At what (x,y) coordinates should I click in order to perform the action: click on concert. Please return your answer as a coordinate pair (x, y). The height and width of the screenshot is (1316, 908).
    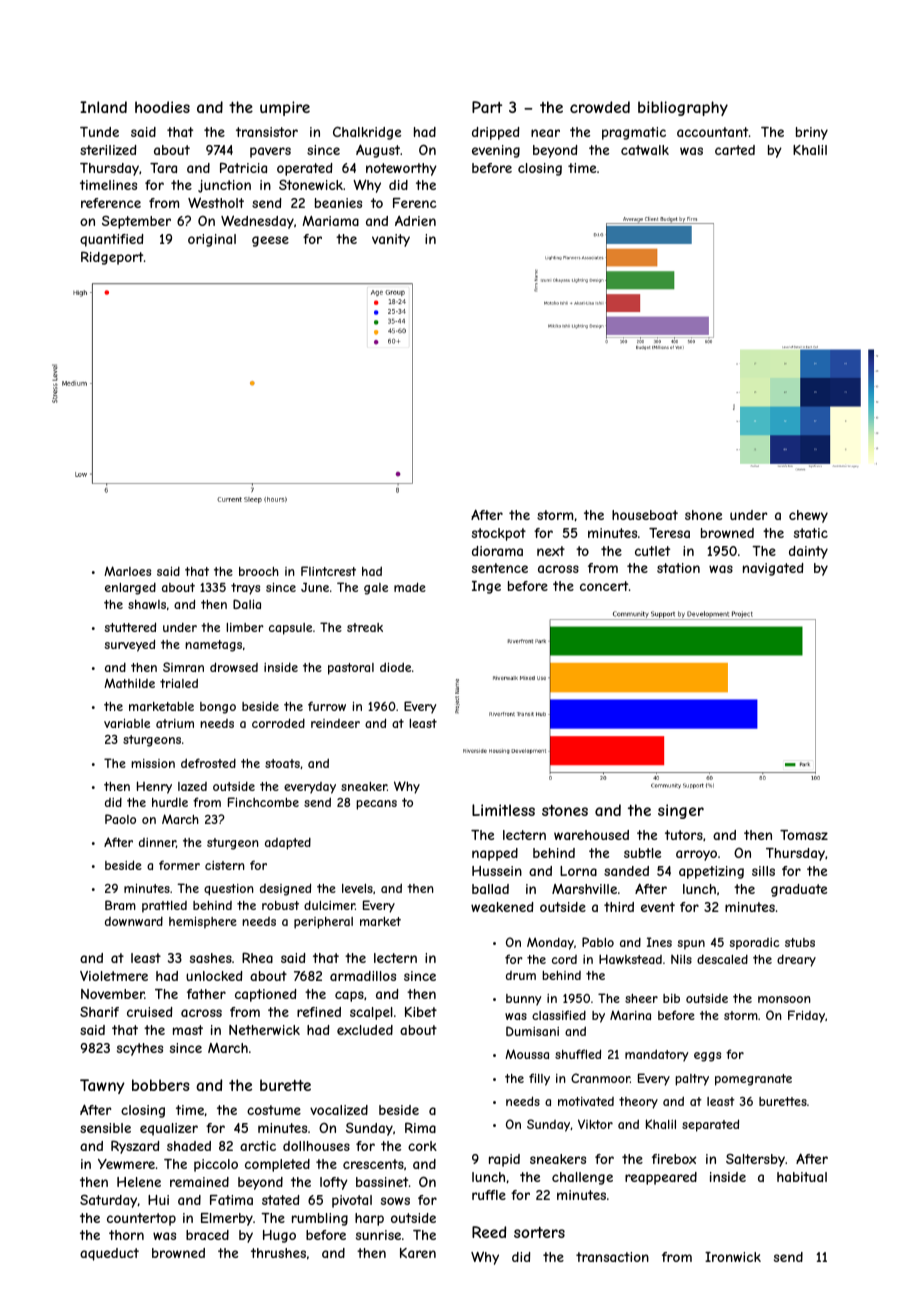
    Looking at the image, I should click on (604, 586).
